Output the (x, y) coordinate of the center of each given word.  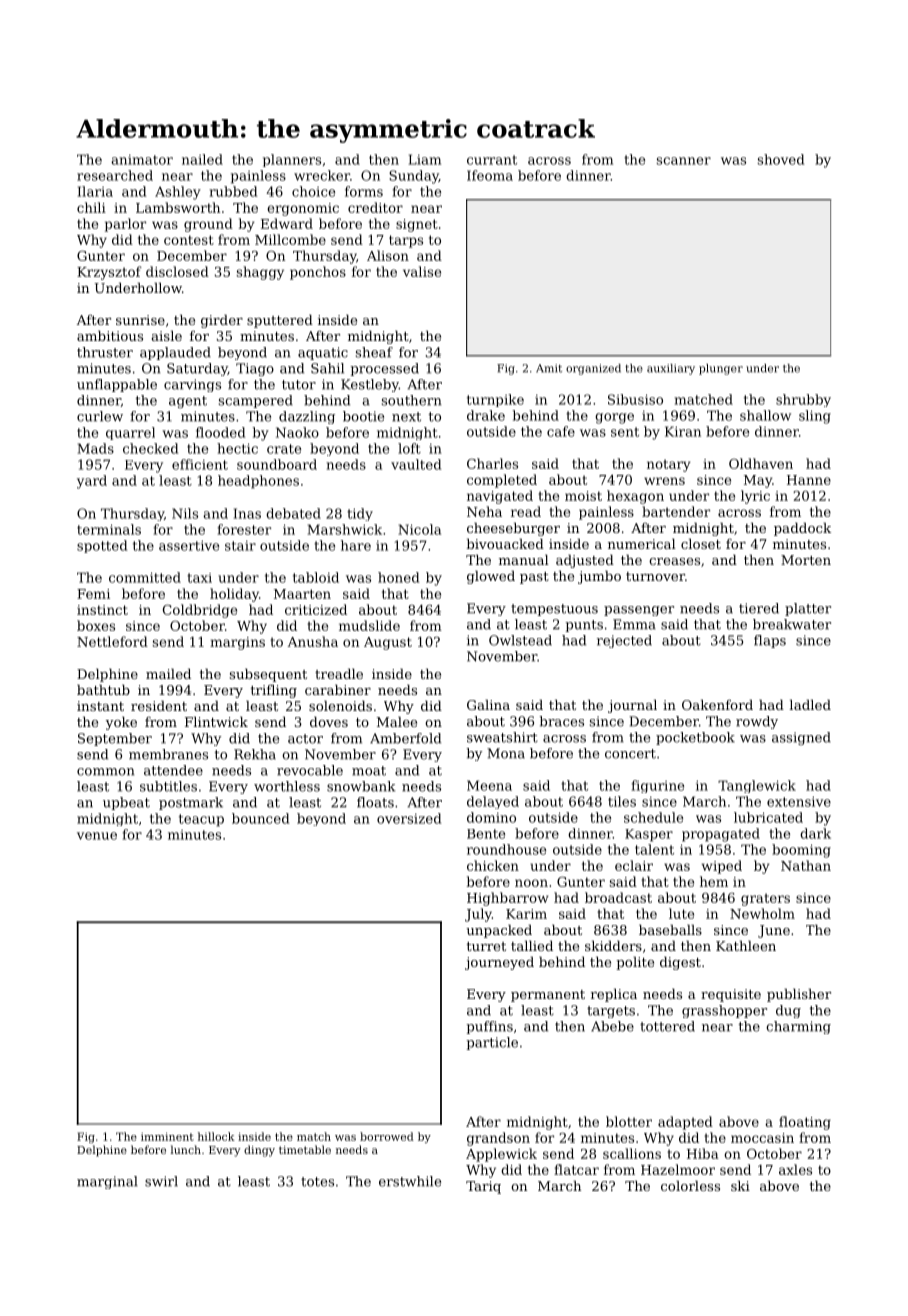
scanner (683, 161)
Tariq (483, 1187)
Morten (806, 560)
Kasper (649, 835)
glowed (491, 577)
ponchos (318, 273)
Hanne (809, 480)
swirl (161, 1181)
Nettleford (112, 641)
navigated (500, 497)
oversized (409, 818)
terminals (109, 529)
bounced (260, 818)
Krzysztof (109, 273)
